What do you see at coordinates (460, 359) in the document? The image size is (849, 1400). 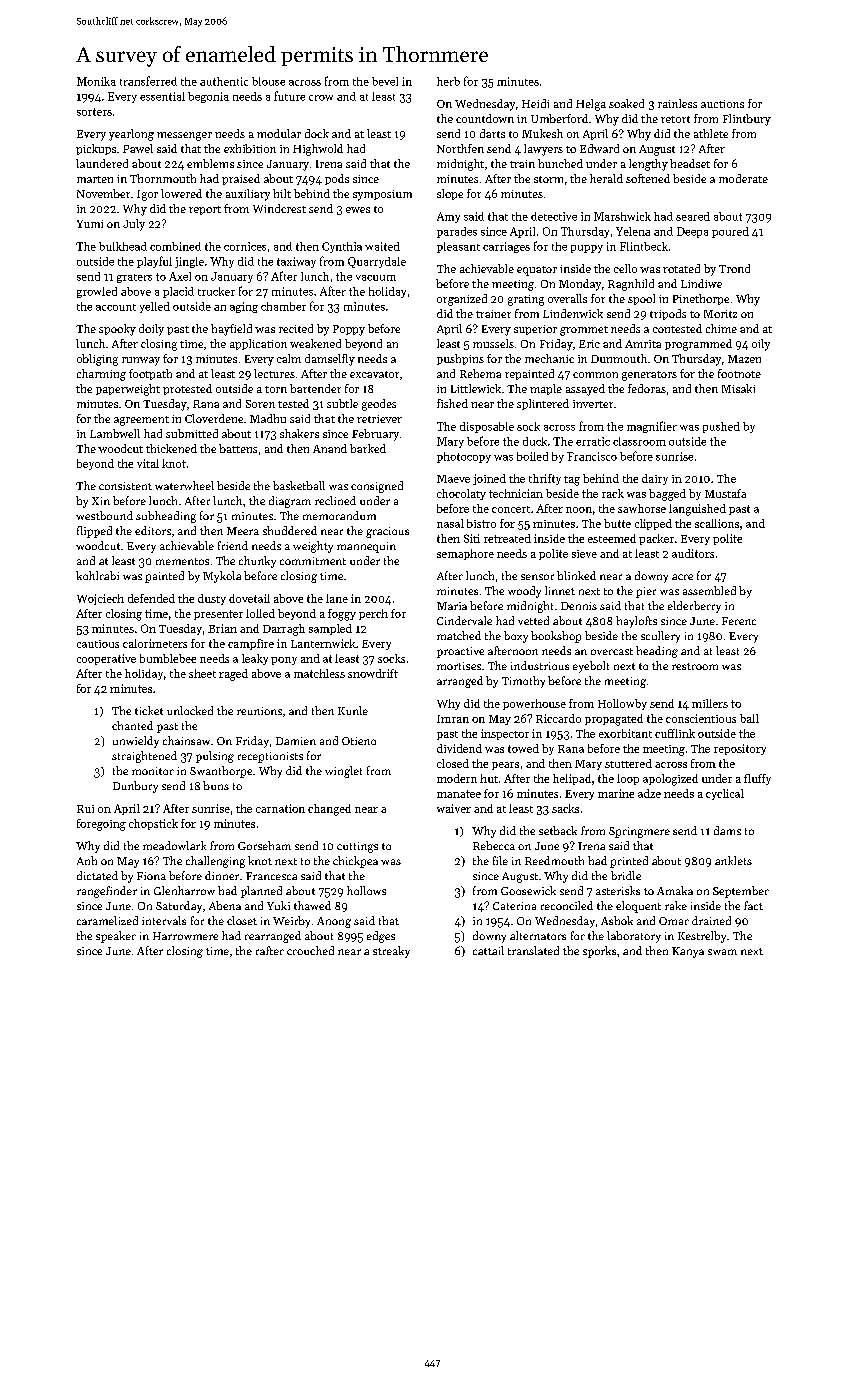 I see `pushpins` at bounding box center [460, 359].
